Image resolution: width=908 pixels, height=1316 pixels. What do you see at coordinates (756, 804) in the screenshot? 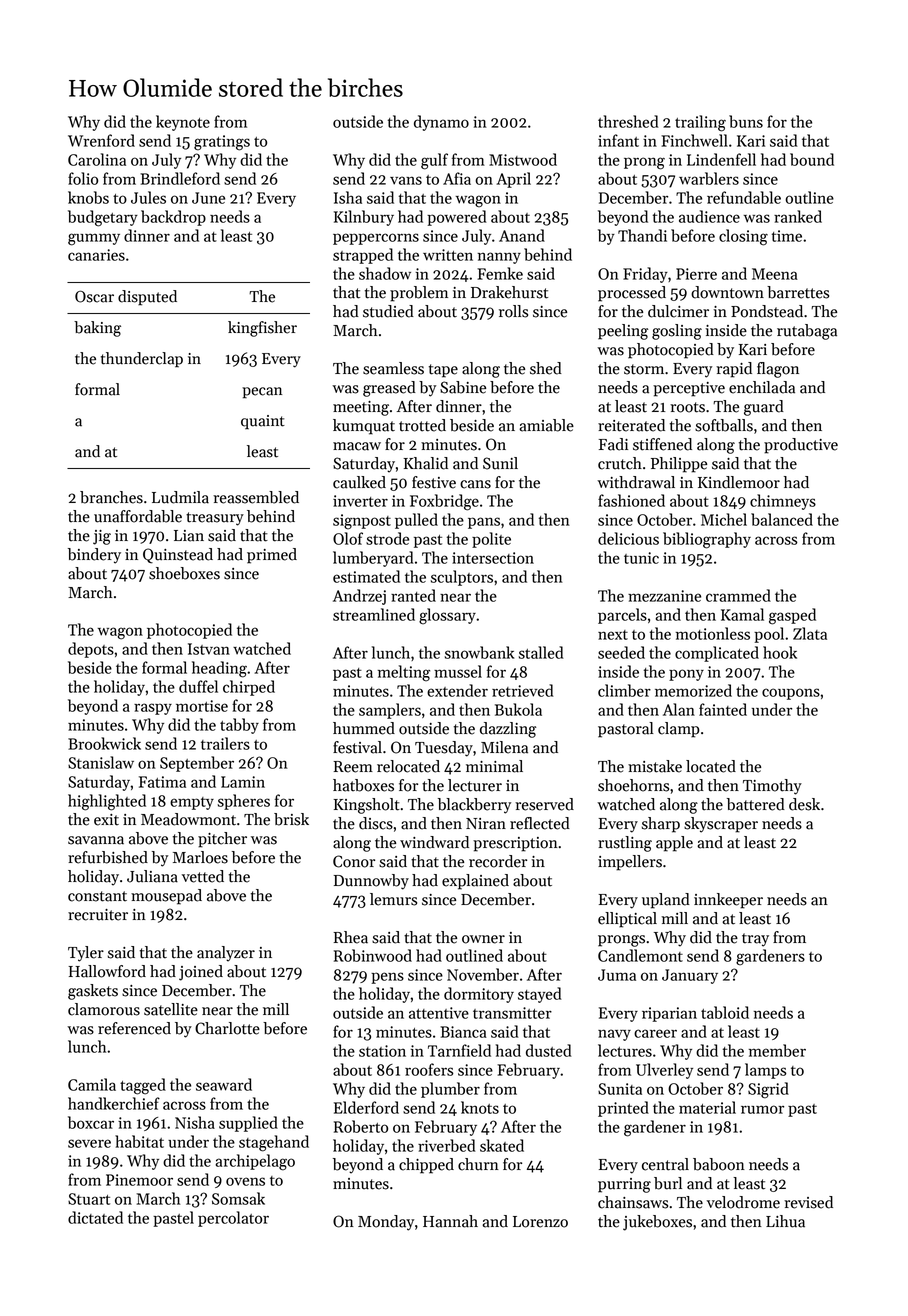
I see `battered` at bounding box center [756, 804].
